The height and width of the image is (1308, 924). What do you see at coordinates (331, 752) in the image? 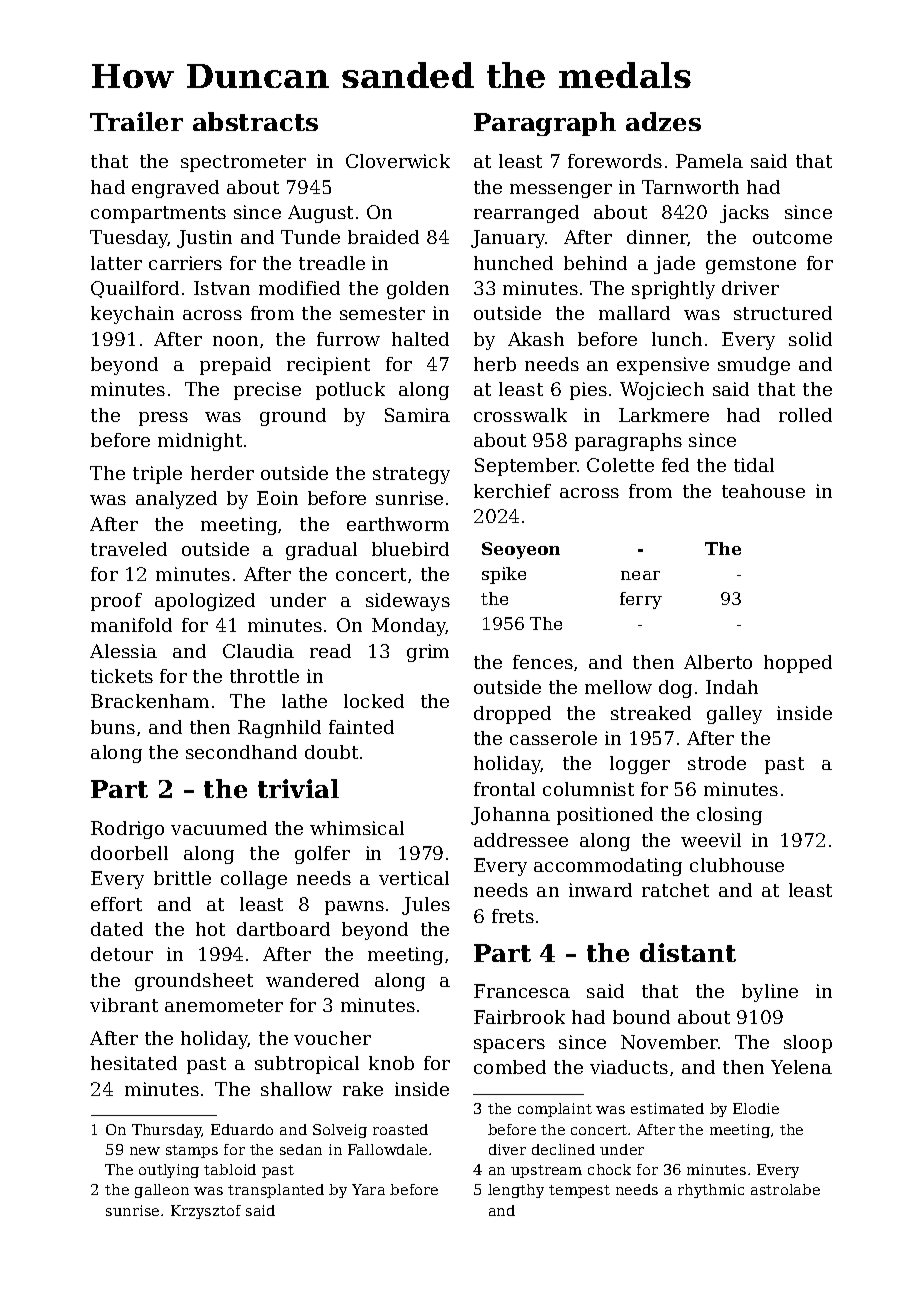
I see `doubt` at bounding box center [331, 752].
